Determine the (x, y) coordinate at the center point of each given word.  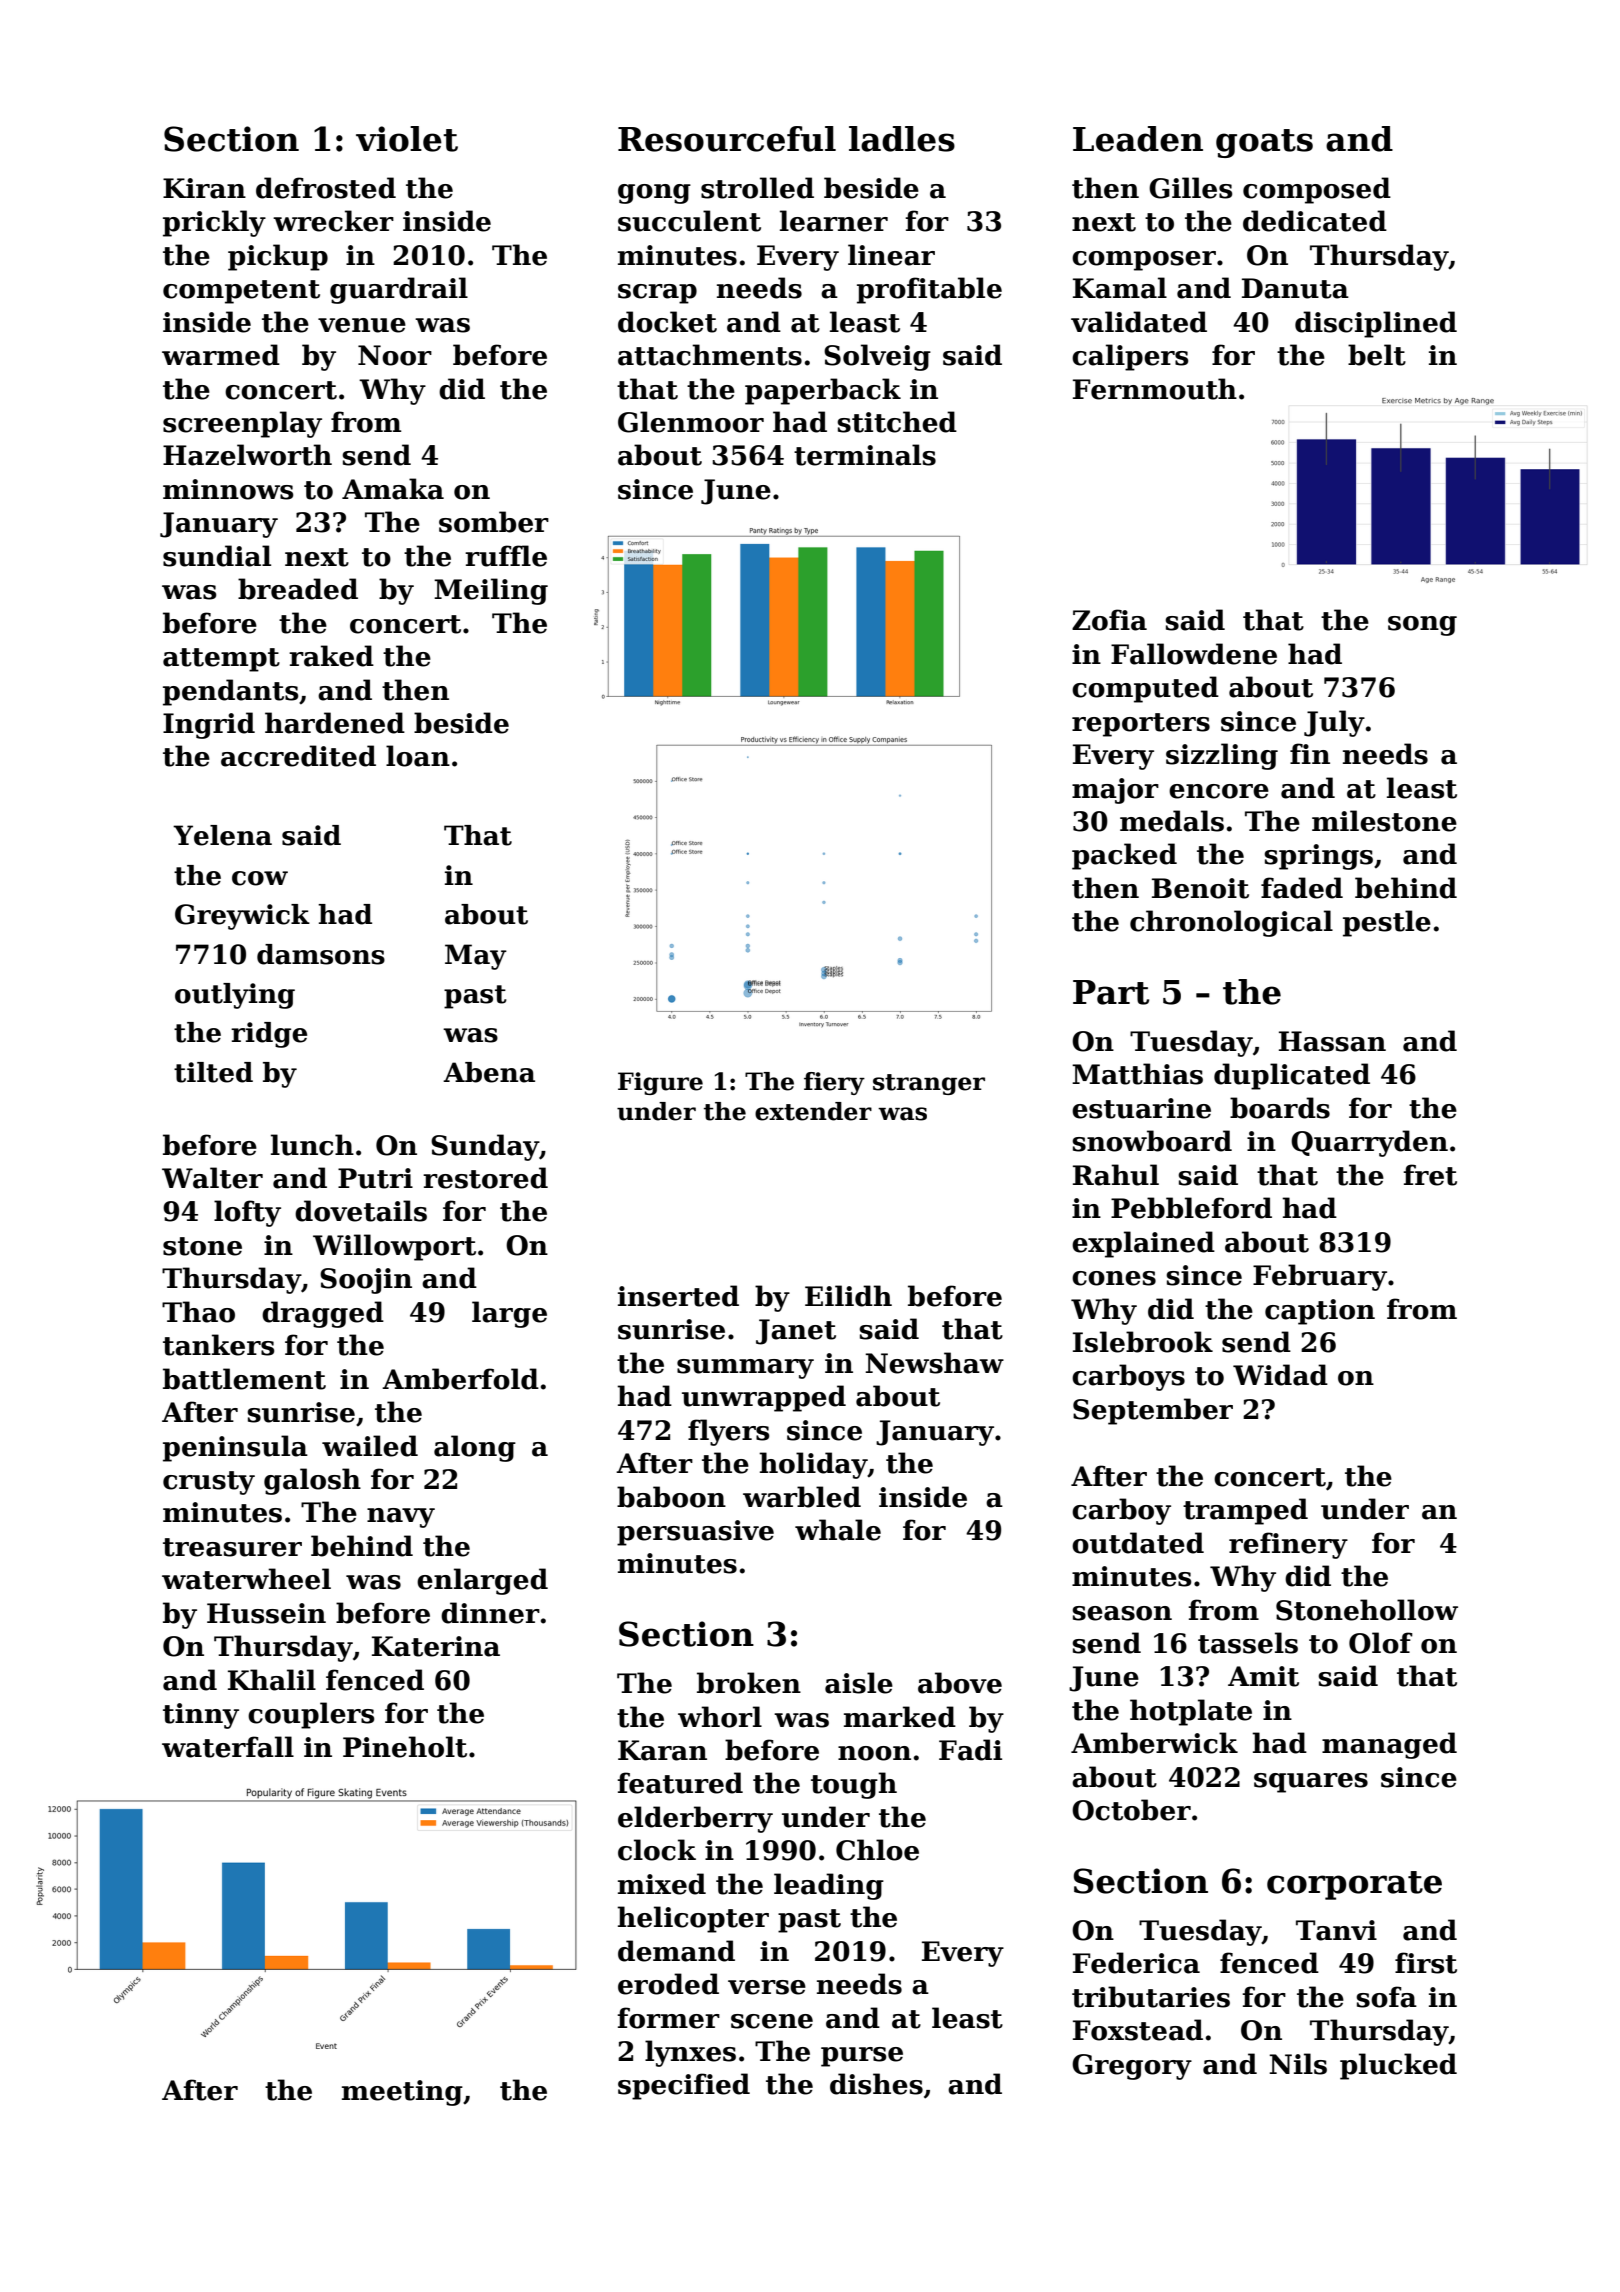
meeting (402, 2093)
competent (241, 292)
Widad (1280, 1375)
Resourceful (727, 139)
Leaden (1138, 139)
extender (813, 1111)
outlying (235, 996)
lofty (247, 1213)
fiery (834, 1083)
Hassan (1332, 1041)
